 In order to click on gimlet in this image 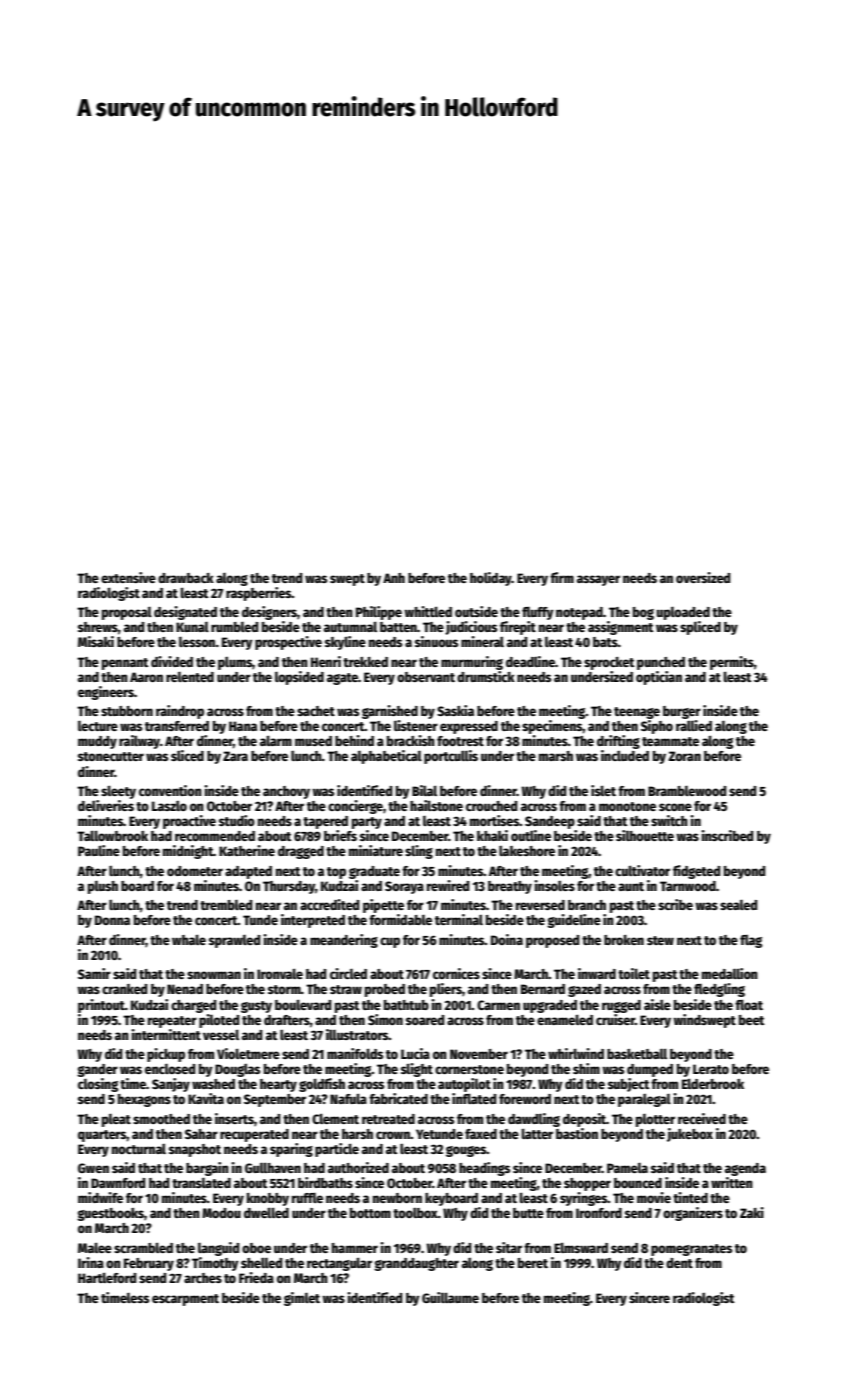, I will do `click(302, 1299)`.
